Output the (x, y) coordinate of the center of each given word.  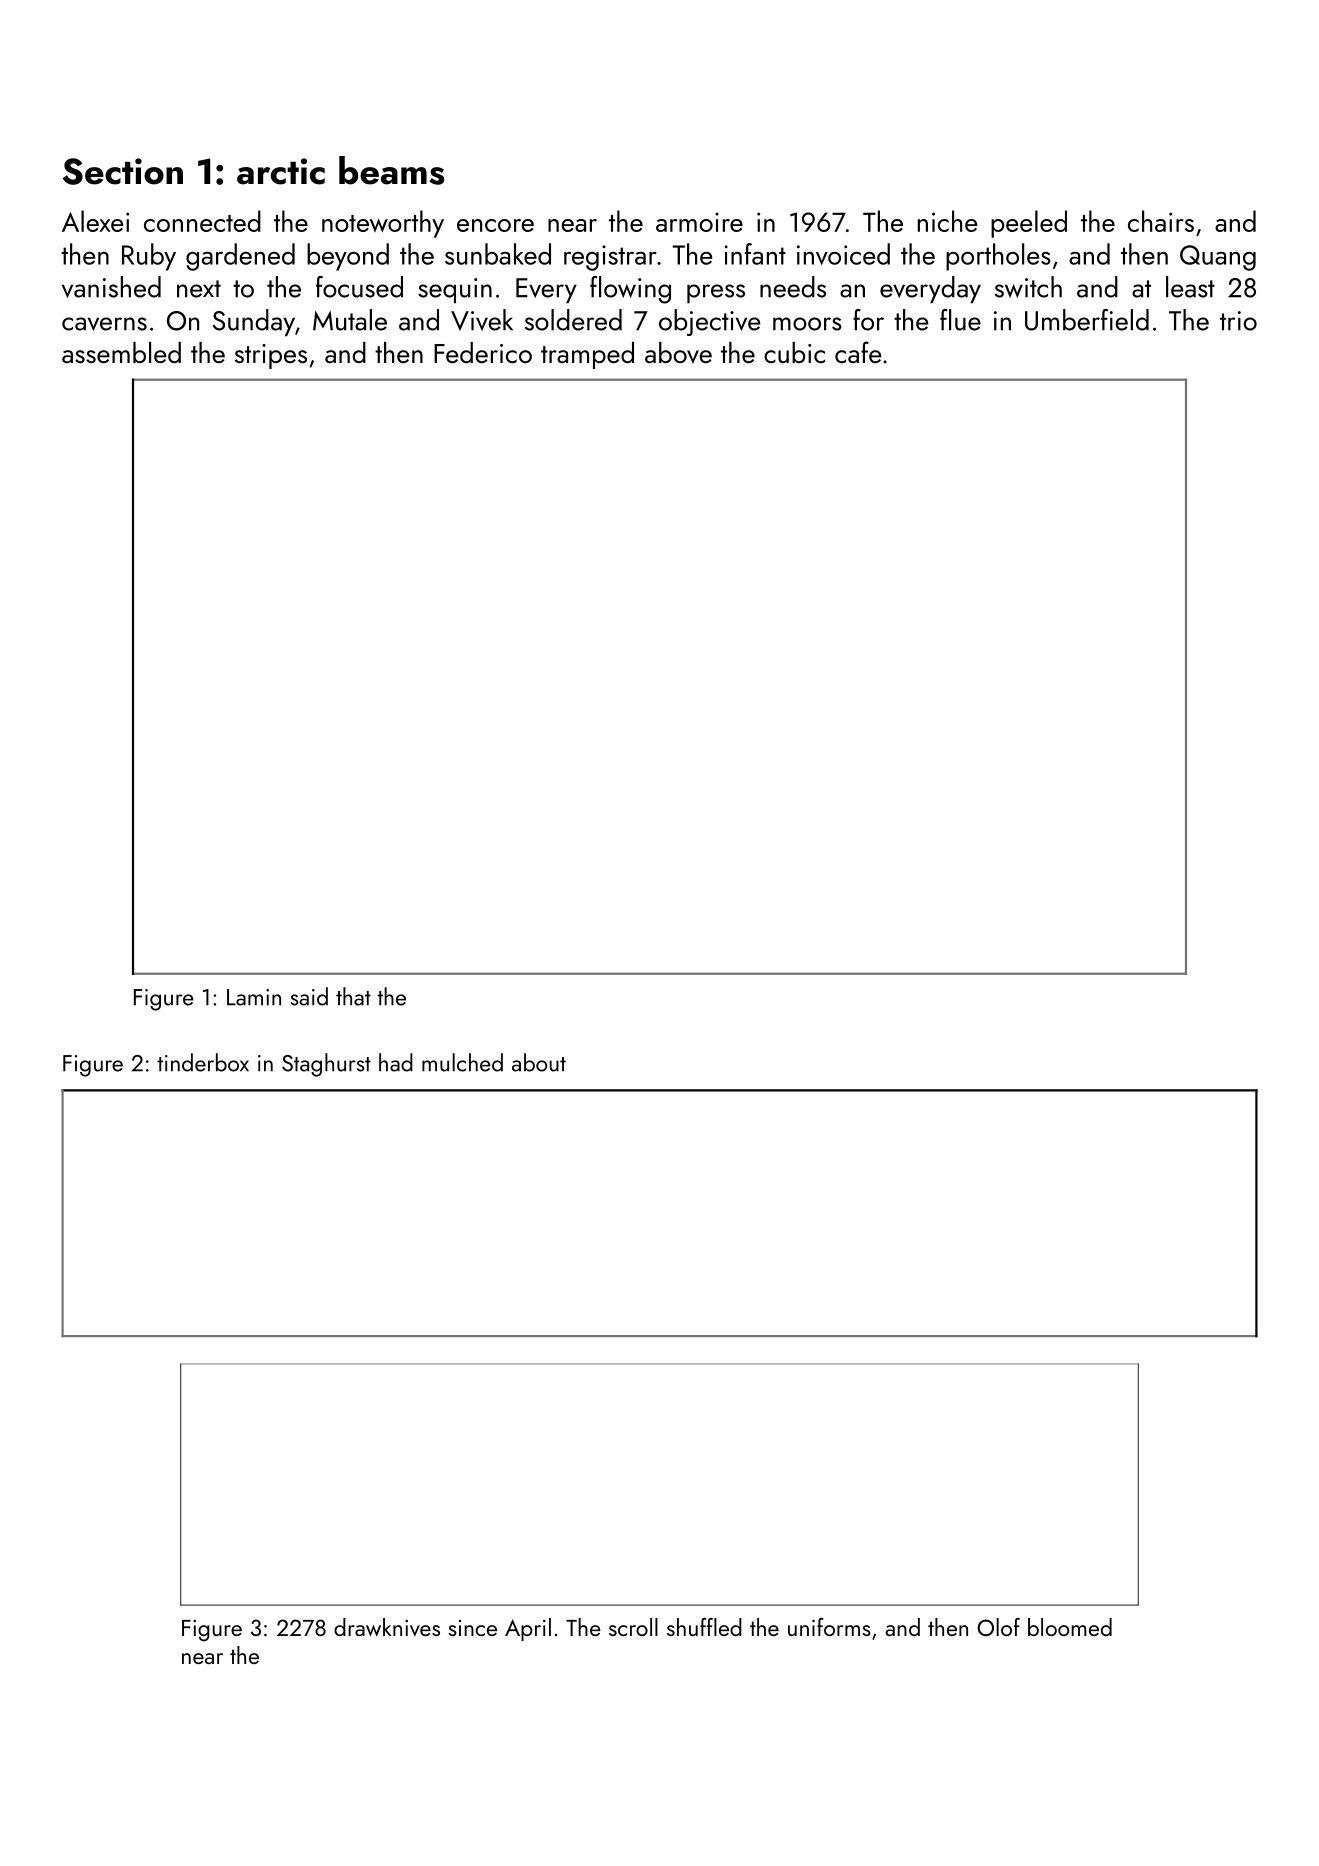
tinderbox (203, 1062)
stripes (271, 356)
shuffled (704, 1627)
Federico (483, 352)
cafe (858, 352)
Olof (998, 1627)
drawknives (387, 1627)
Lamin (254, 997)
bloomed (1070, 1627)
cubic (794, 352)
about (539, 1062)
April (528, 1629)
